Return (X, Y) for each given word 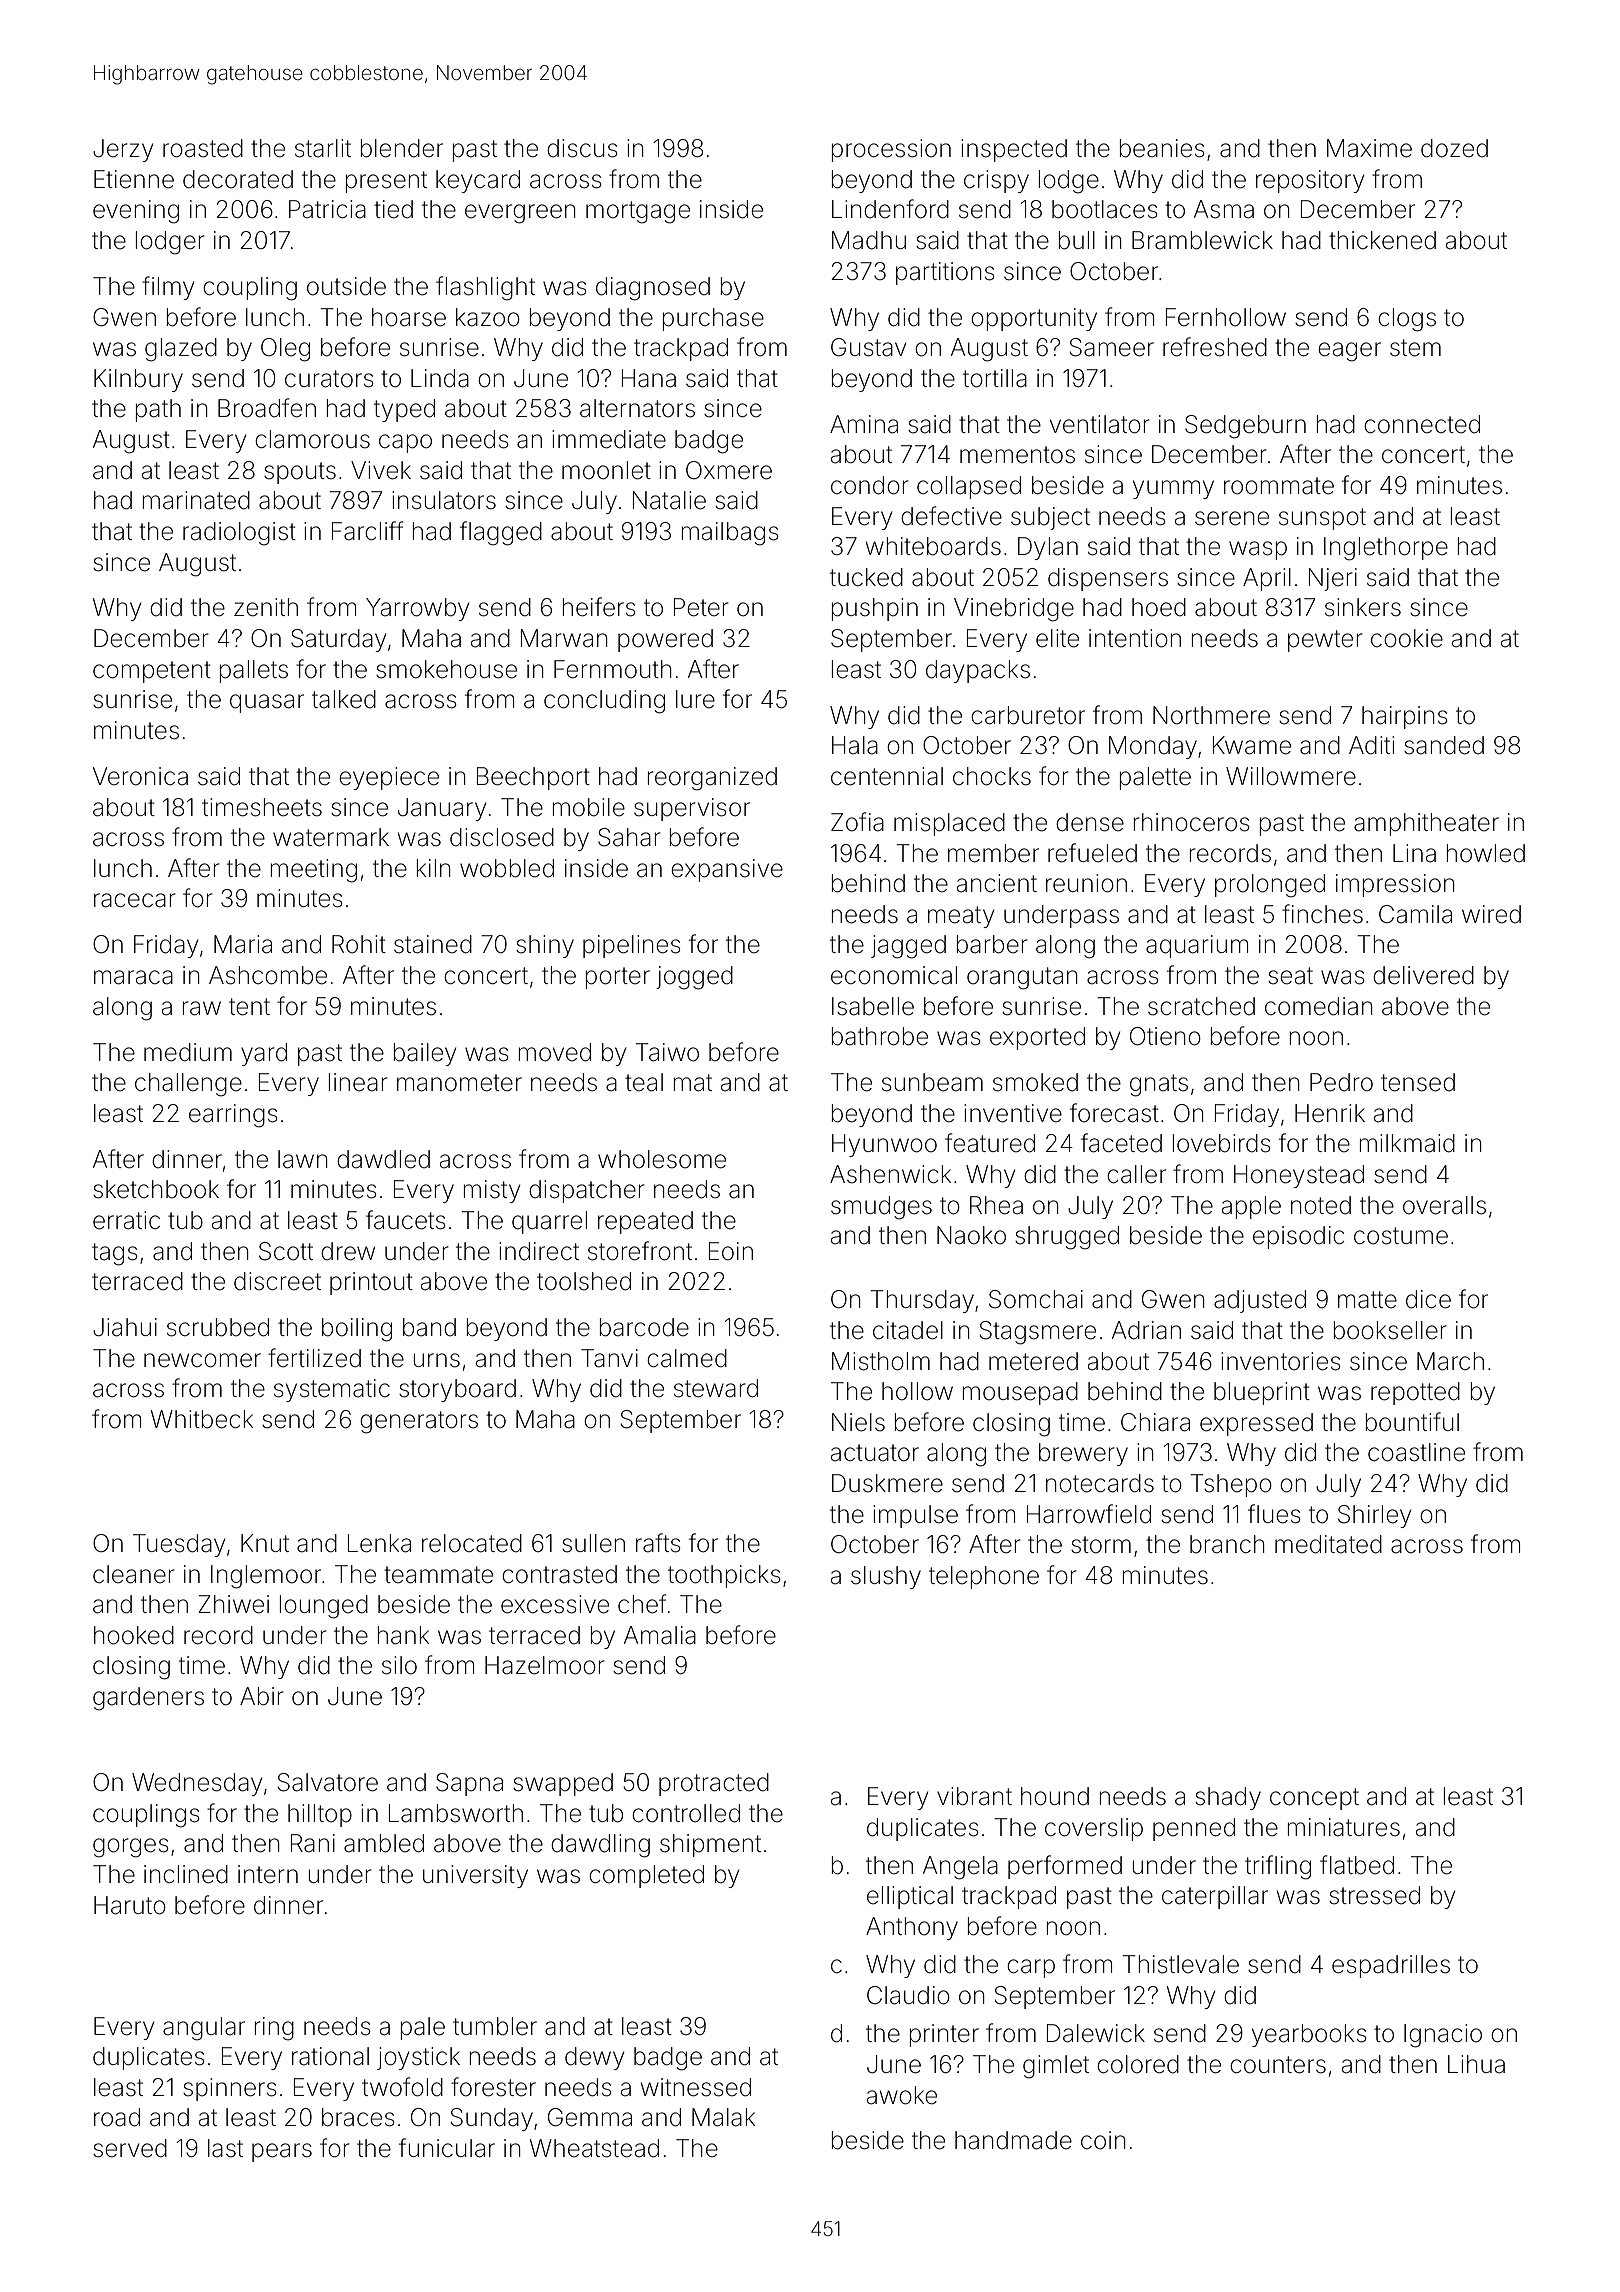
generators (419, 1422)
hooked (134, 1635)
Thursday (922, 1301)
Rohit (359, 944)
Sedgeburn (1245, 427)
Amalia (660, 1635)
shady (1228, 1798)
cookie (1407, 638)
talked (344, 699)
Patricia (327, 209)
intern (268, 1874)
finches (1322, 914)
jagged (908, 947)
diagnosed (653, 289)
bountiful (1412, 1422)
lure (695, 699)
